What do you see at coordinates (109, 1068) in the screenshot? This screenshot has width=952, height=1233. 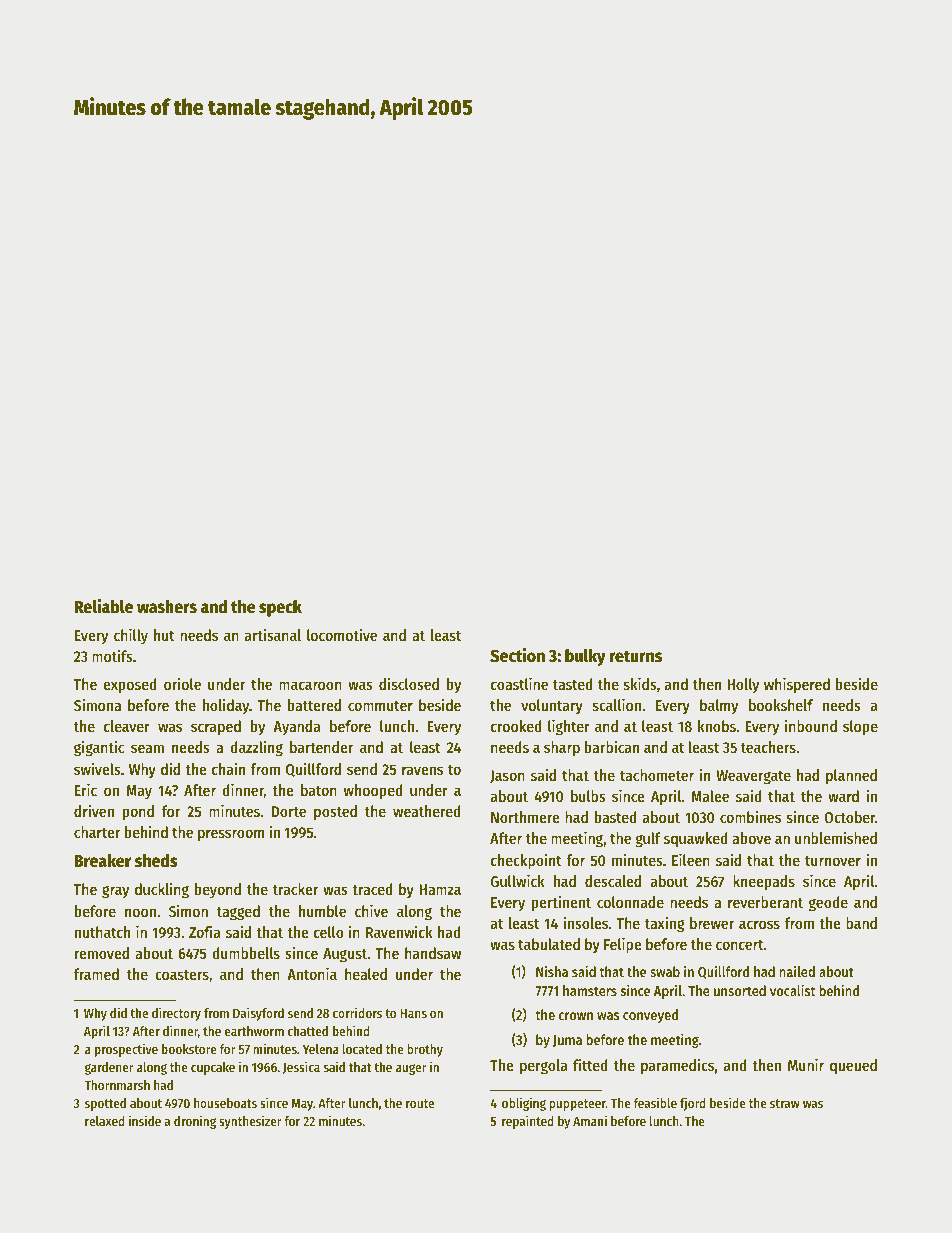 I see `gardener` at bounding box center [109, 1068].
